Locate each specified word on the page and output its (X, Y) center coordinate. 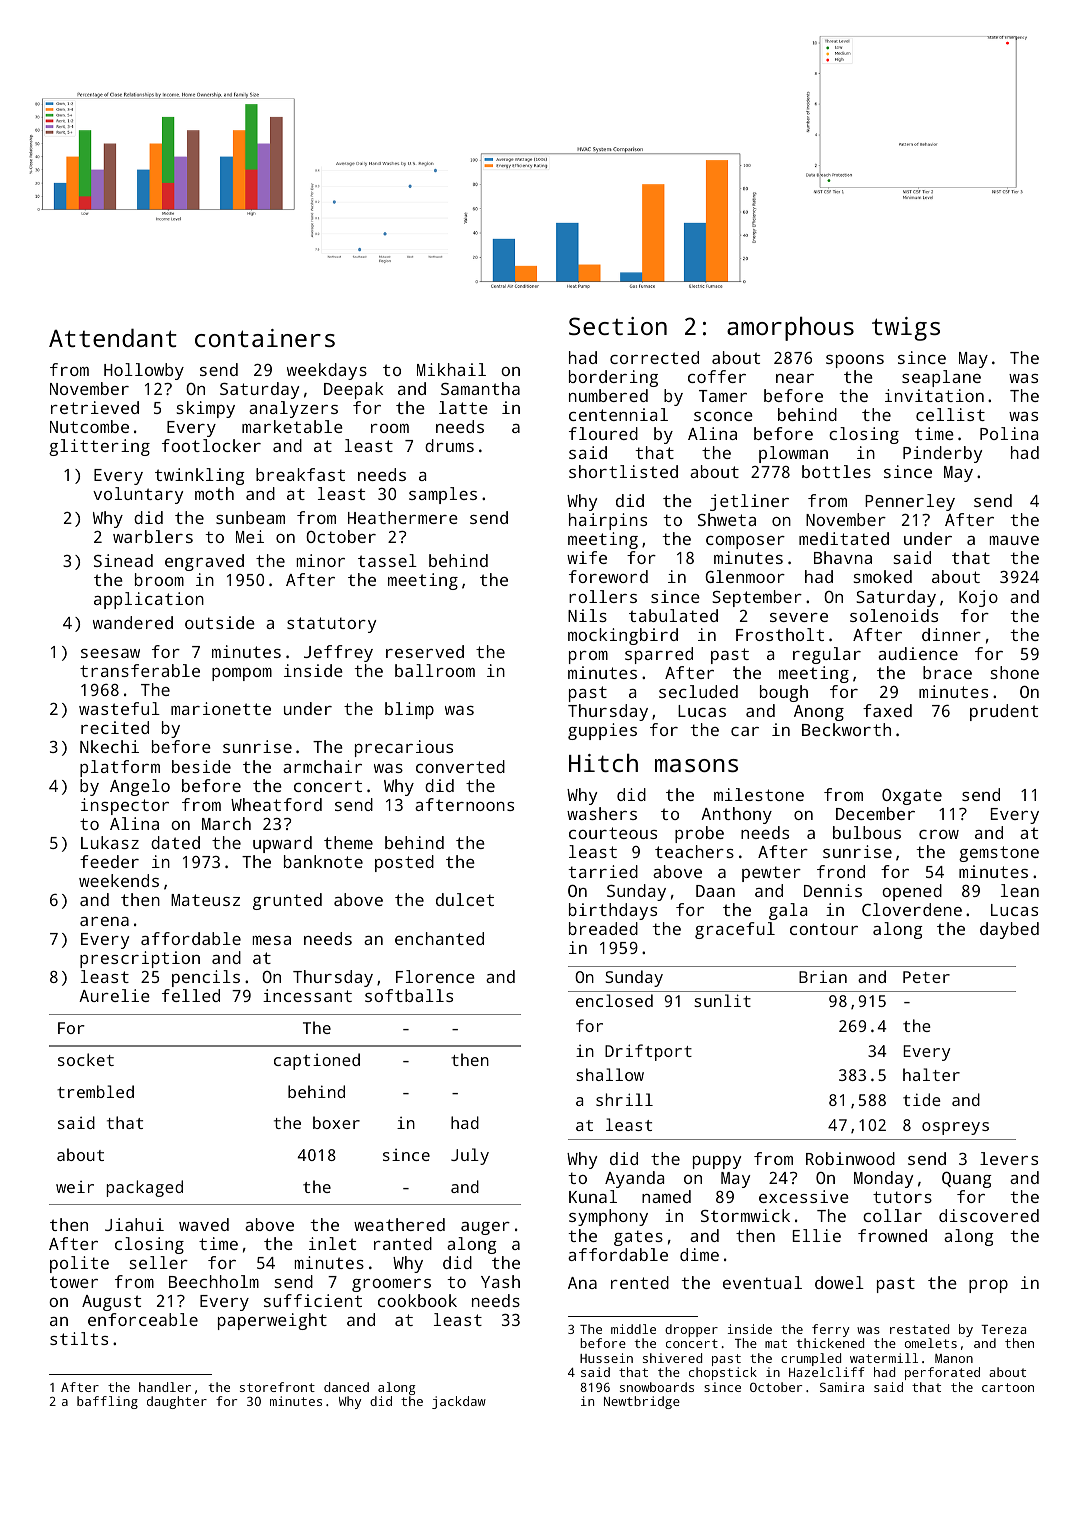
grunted (287, 901)
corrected (654, 357)
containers (265, 338)
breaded (603, 928)
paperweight (272, 1321)
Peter (926, 977)
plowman (793, 454)
